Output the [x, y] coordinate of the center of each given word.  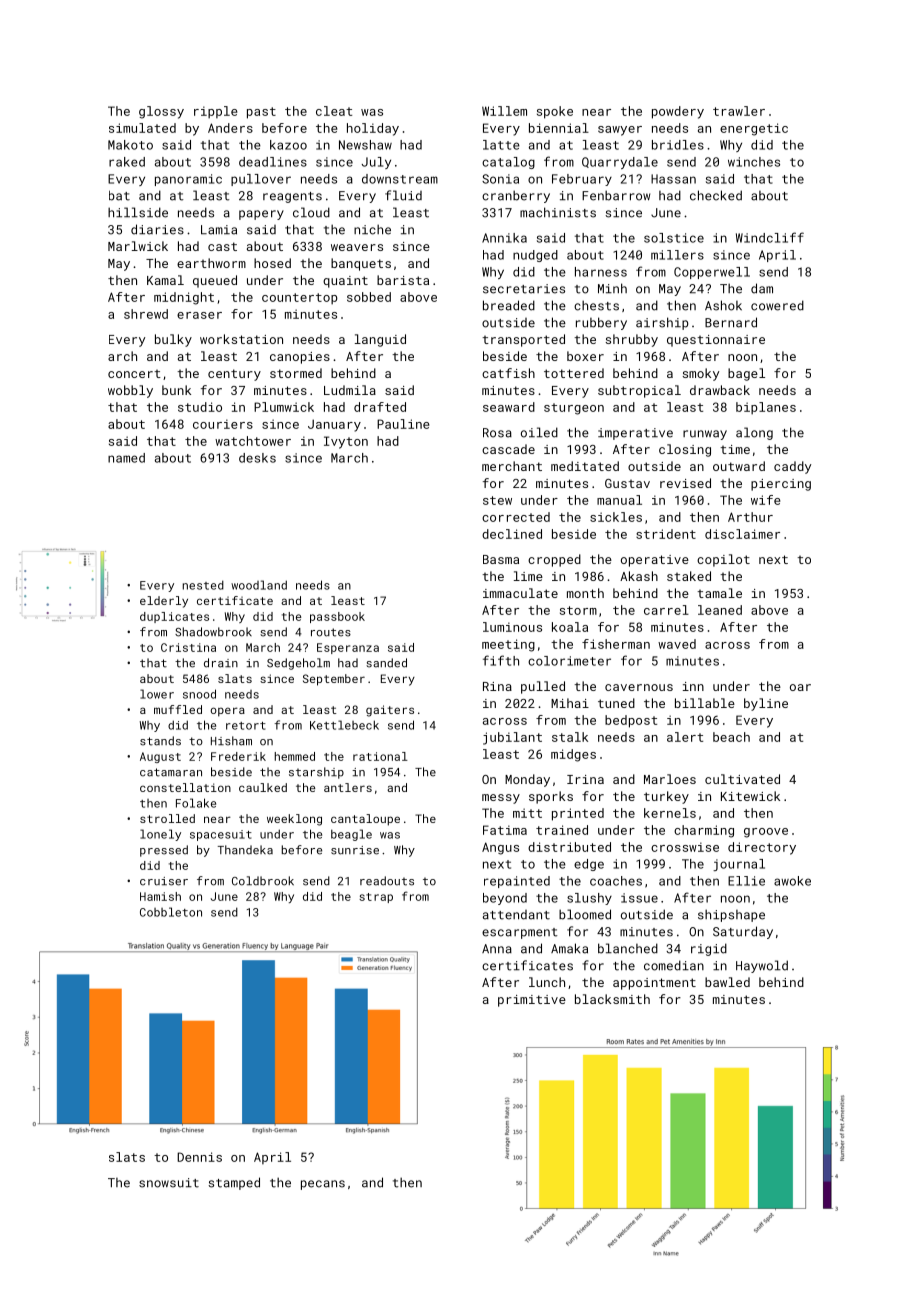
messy [501, 799]
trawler [739, 111]
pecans [323, 1185]
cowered [777, 305]
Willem [504, 111]
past [261, 113]
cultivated [742, 779]
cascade [508, 449]
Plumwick [284, 407]
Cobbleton [171, 912]
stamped [234, 1183]
